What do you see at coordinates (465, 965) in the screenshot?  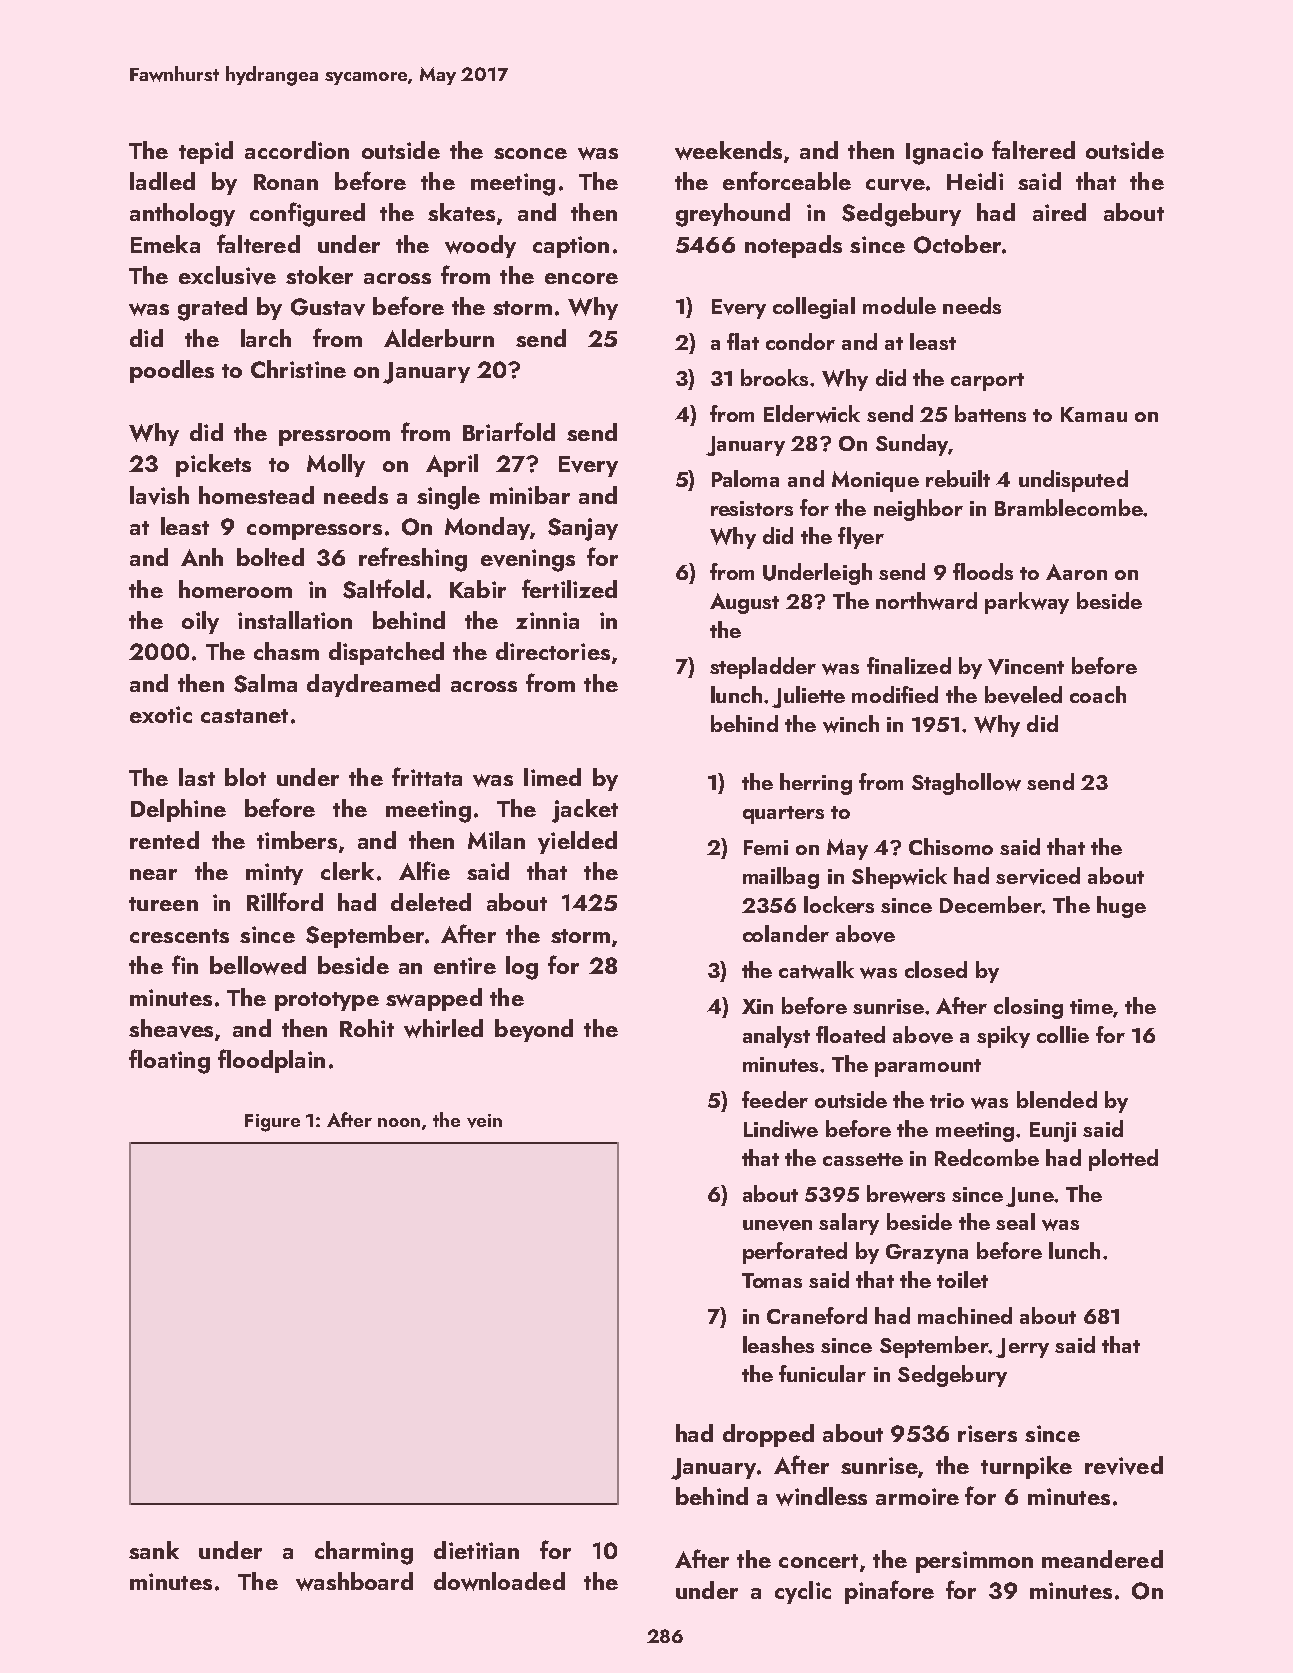 I see `entire` at bounding box center [465, 965].
